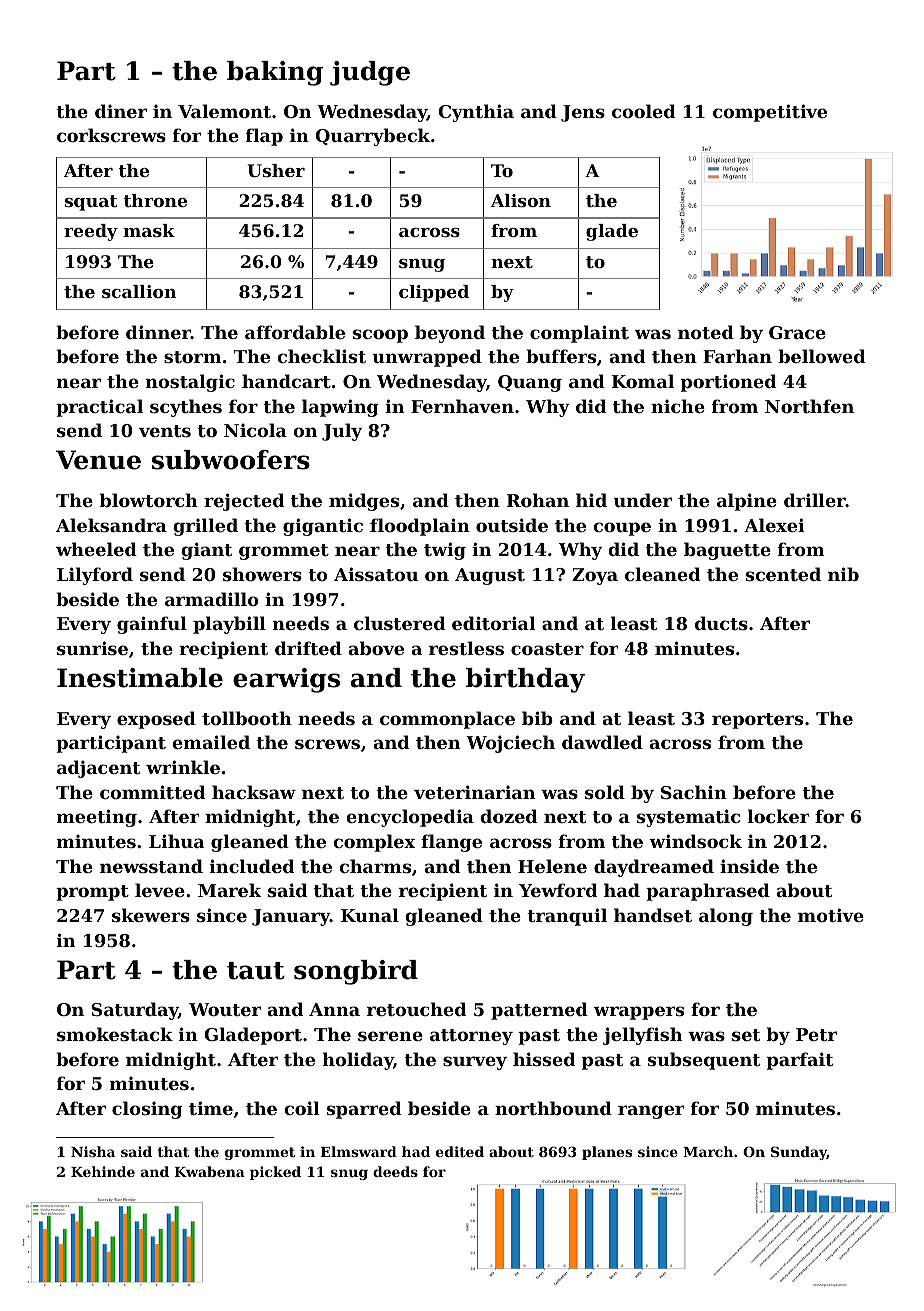 The width and height of the page is (924, 1311). I want to click on lapwing, so click(340, 408).
